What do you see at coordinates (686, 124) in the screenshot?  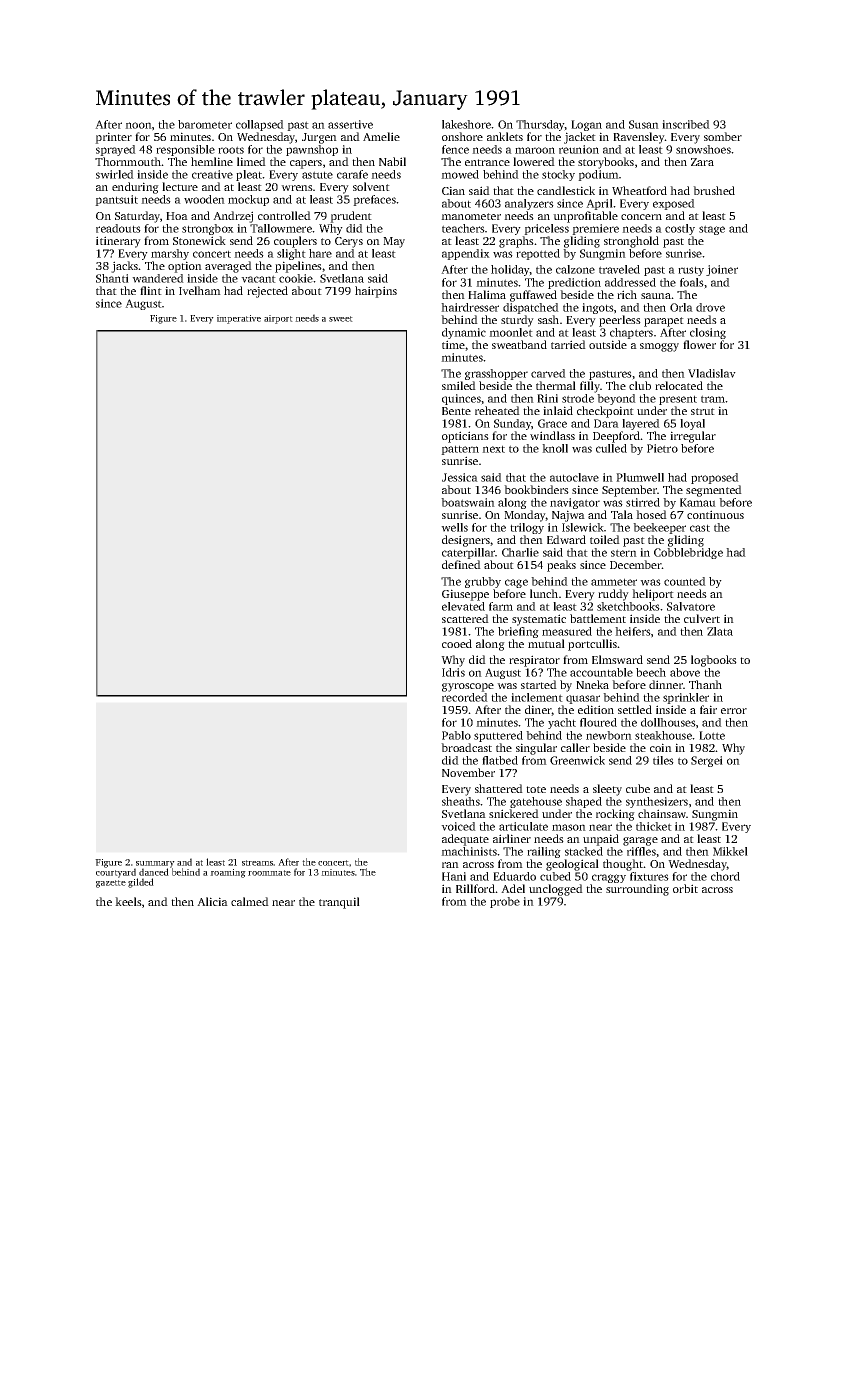 I see `inscribed` at bounding box center [686, 124].
